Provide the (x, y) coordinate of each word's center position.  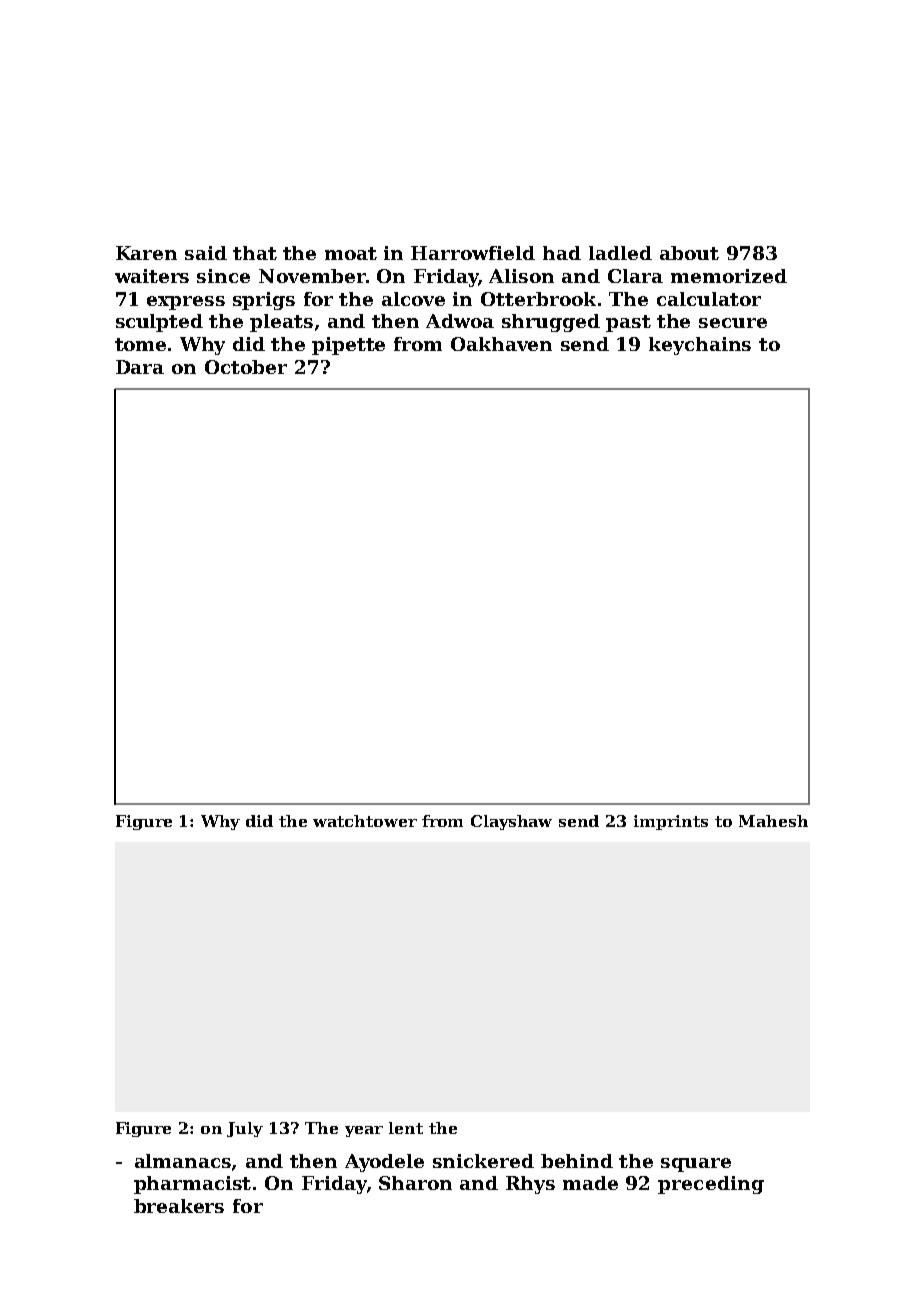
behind (577, 1161)
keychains (700, 346)
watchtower (365, 821)
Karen (146, 253)
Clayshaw (511, 822)
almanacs (183, 1161)
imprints (671, 822)
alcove (413, 299)
